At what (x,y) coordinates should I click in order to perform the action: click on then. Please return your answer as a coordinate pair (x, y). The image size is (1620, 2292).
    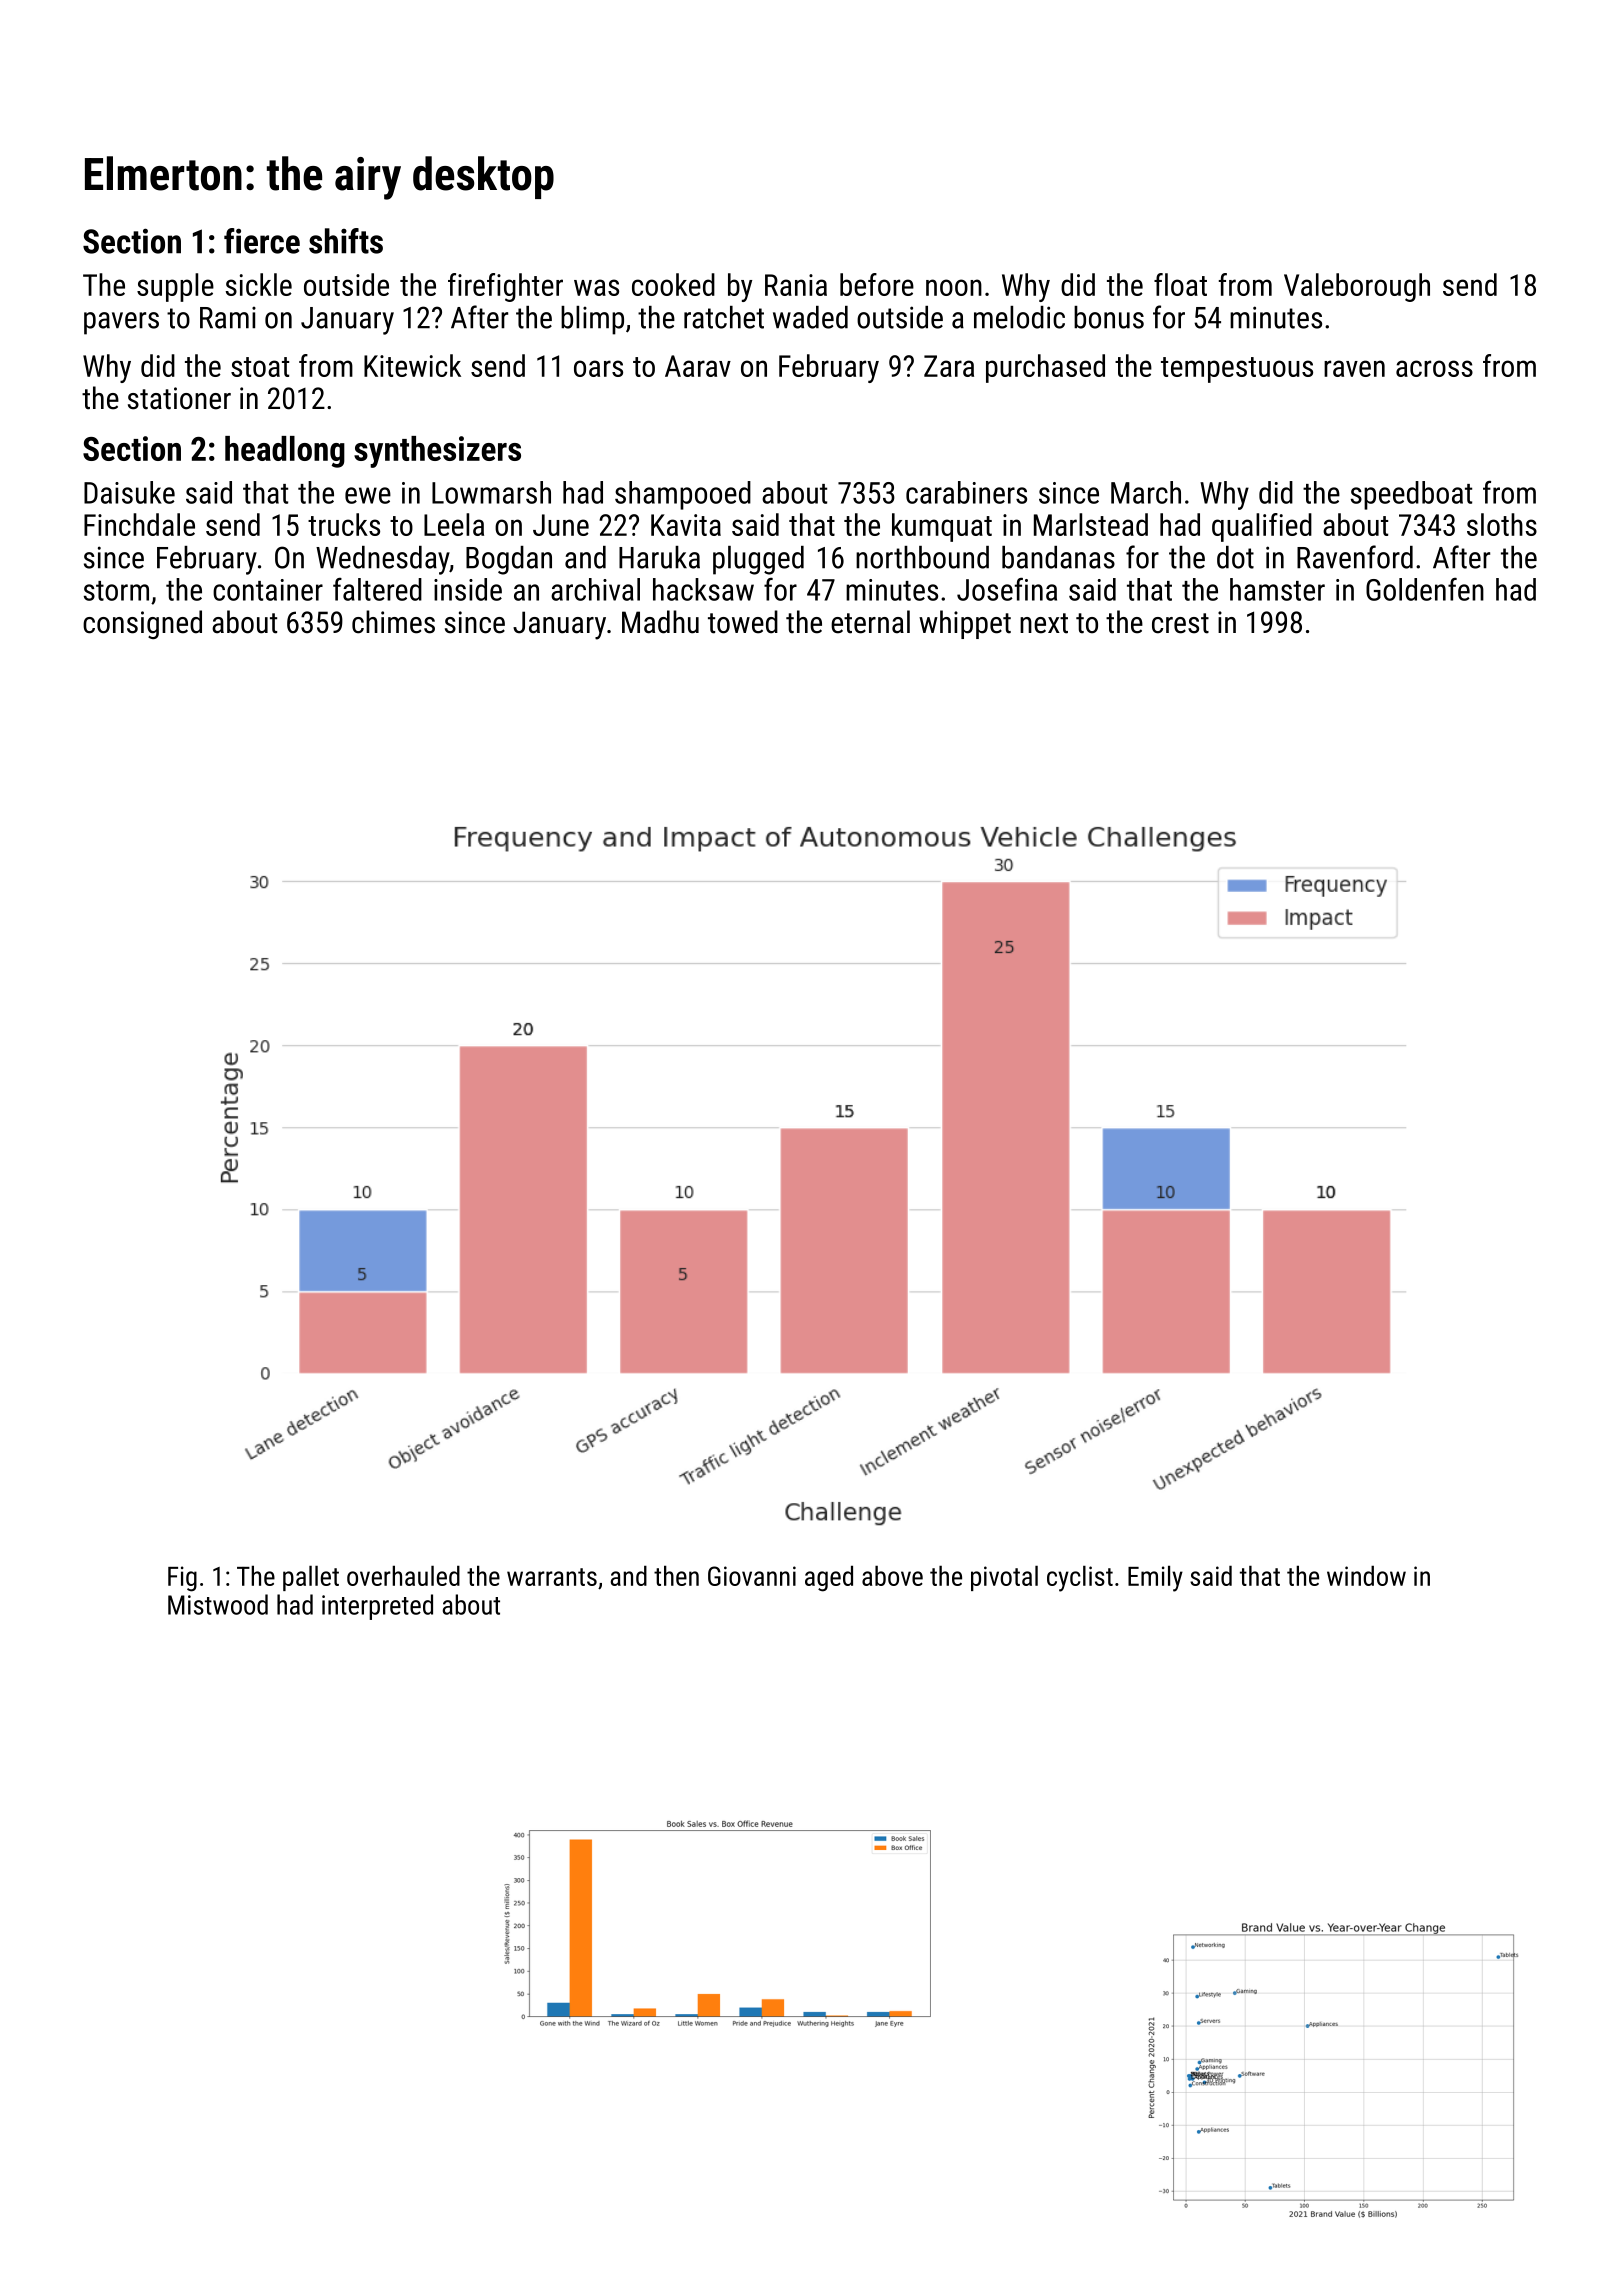
    Looking at the image, I should click on (676, 1575).
